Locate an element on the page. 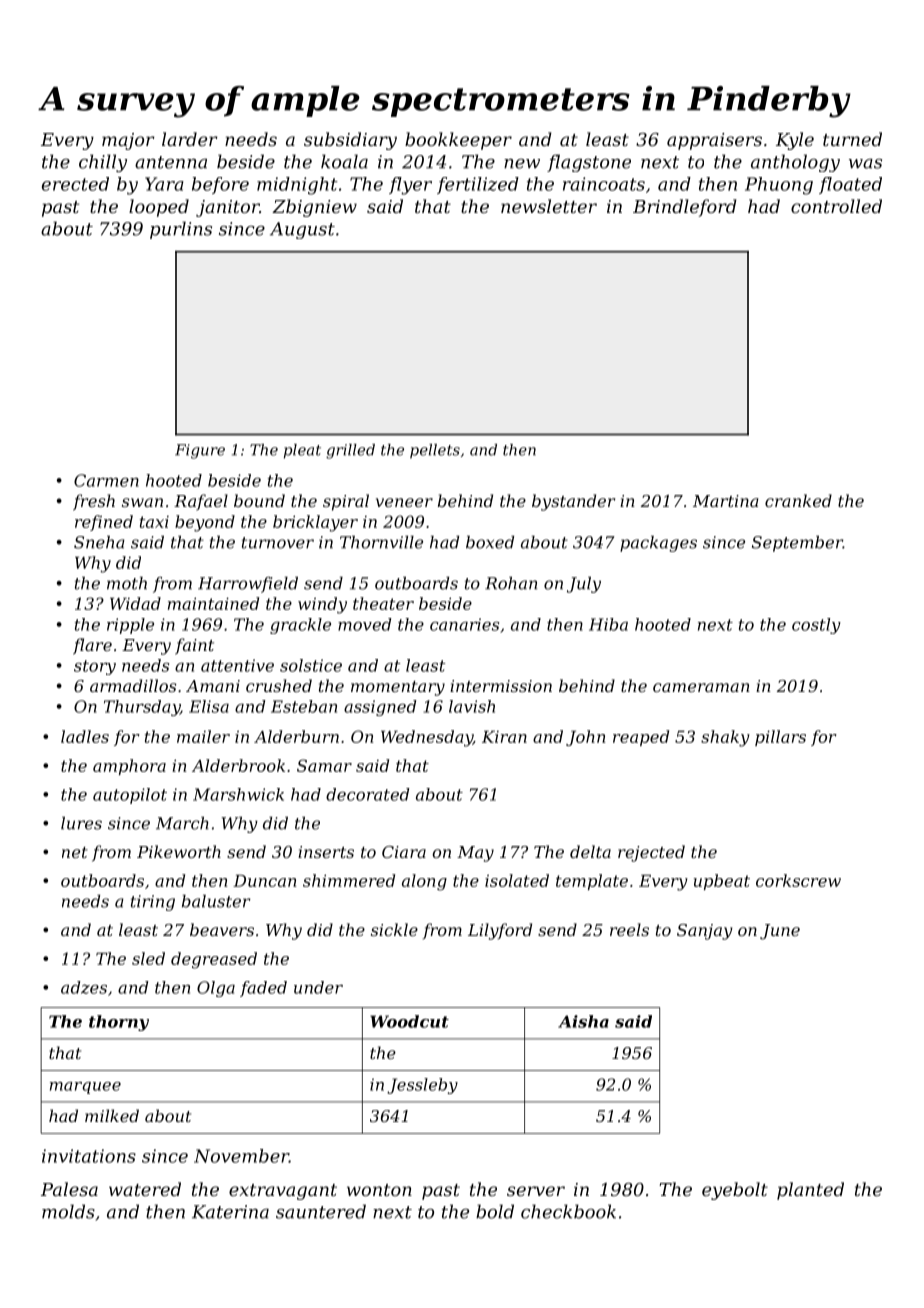  checkbook is located at coordinates (568, 1211).
